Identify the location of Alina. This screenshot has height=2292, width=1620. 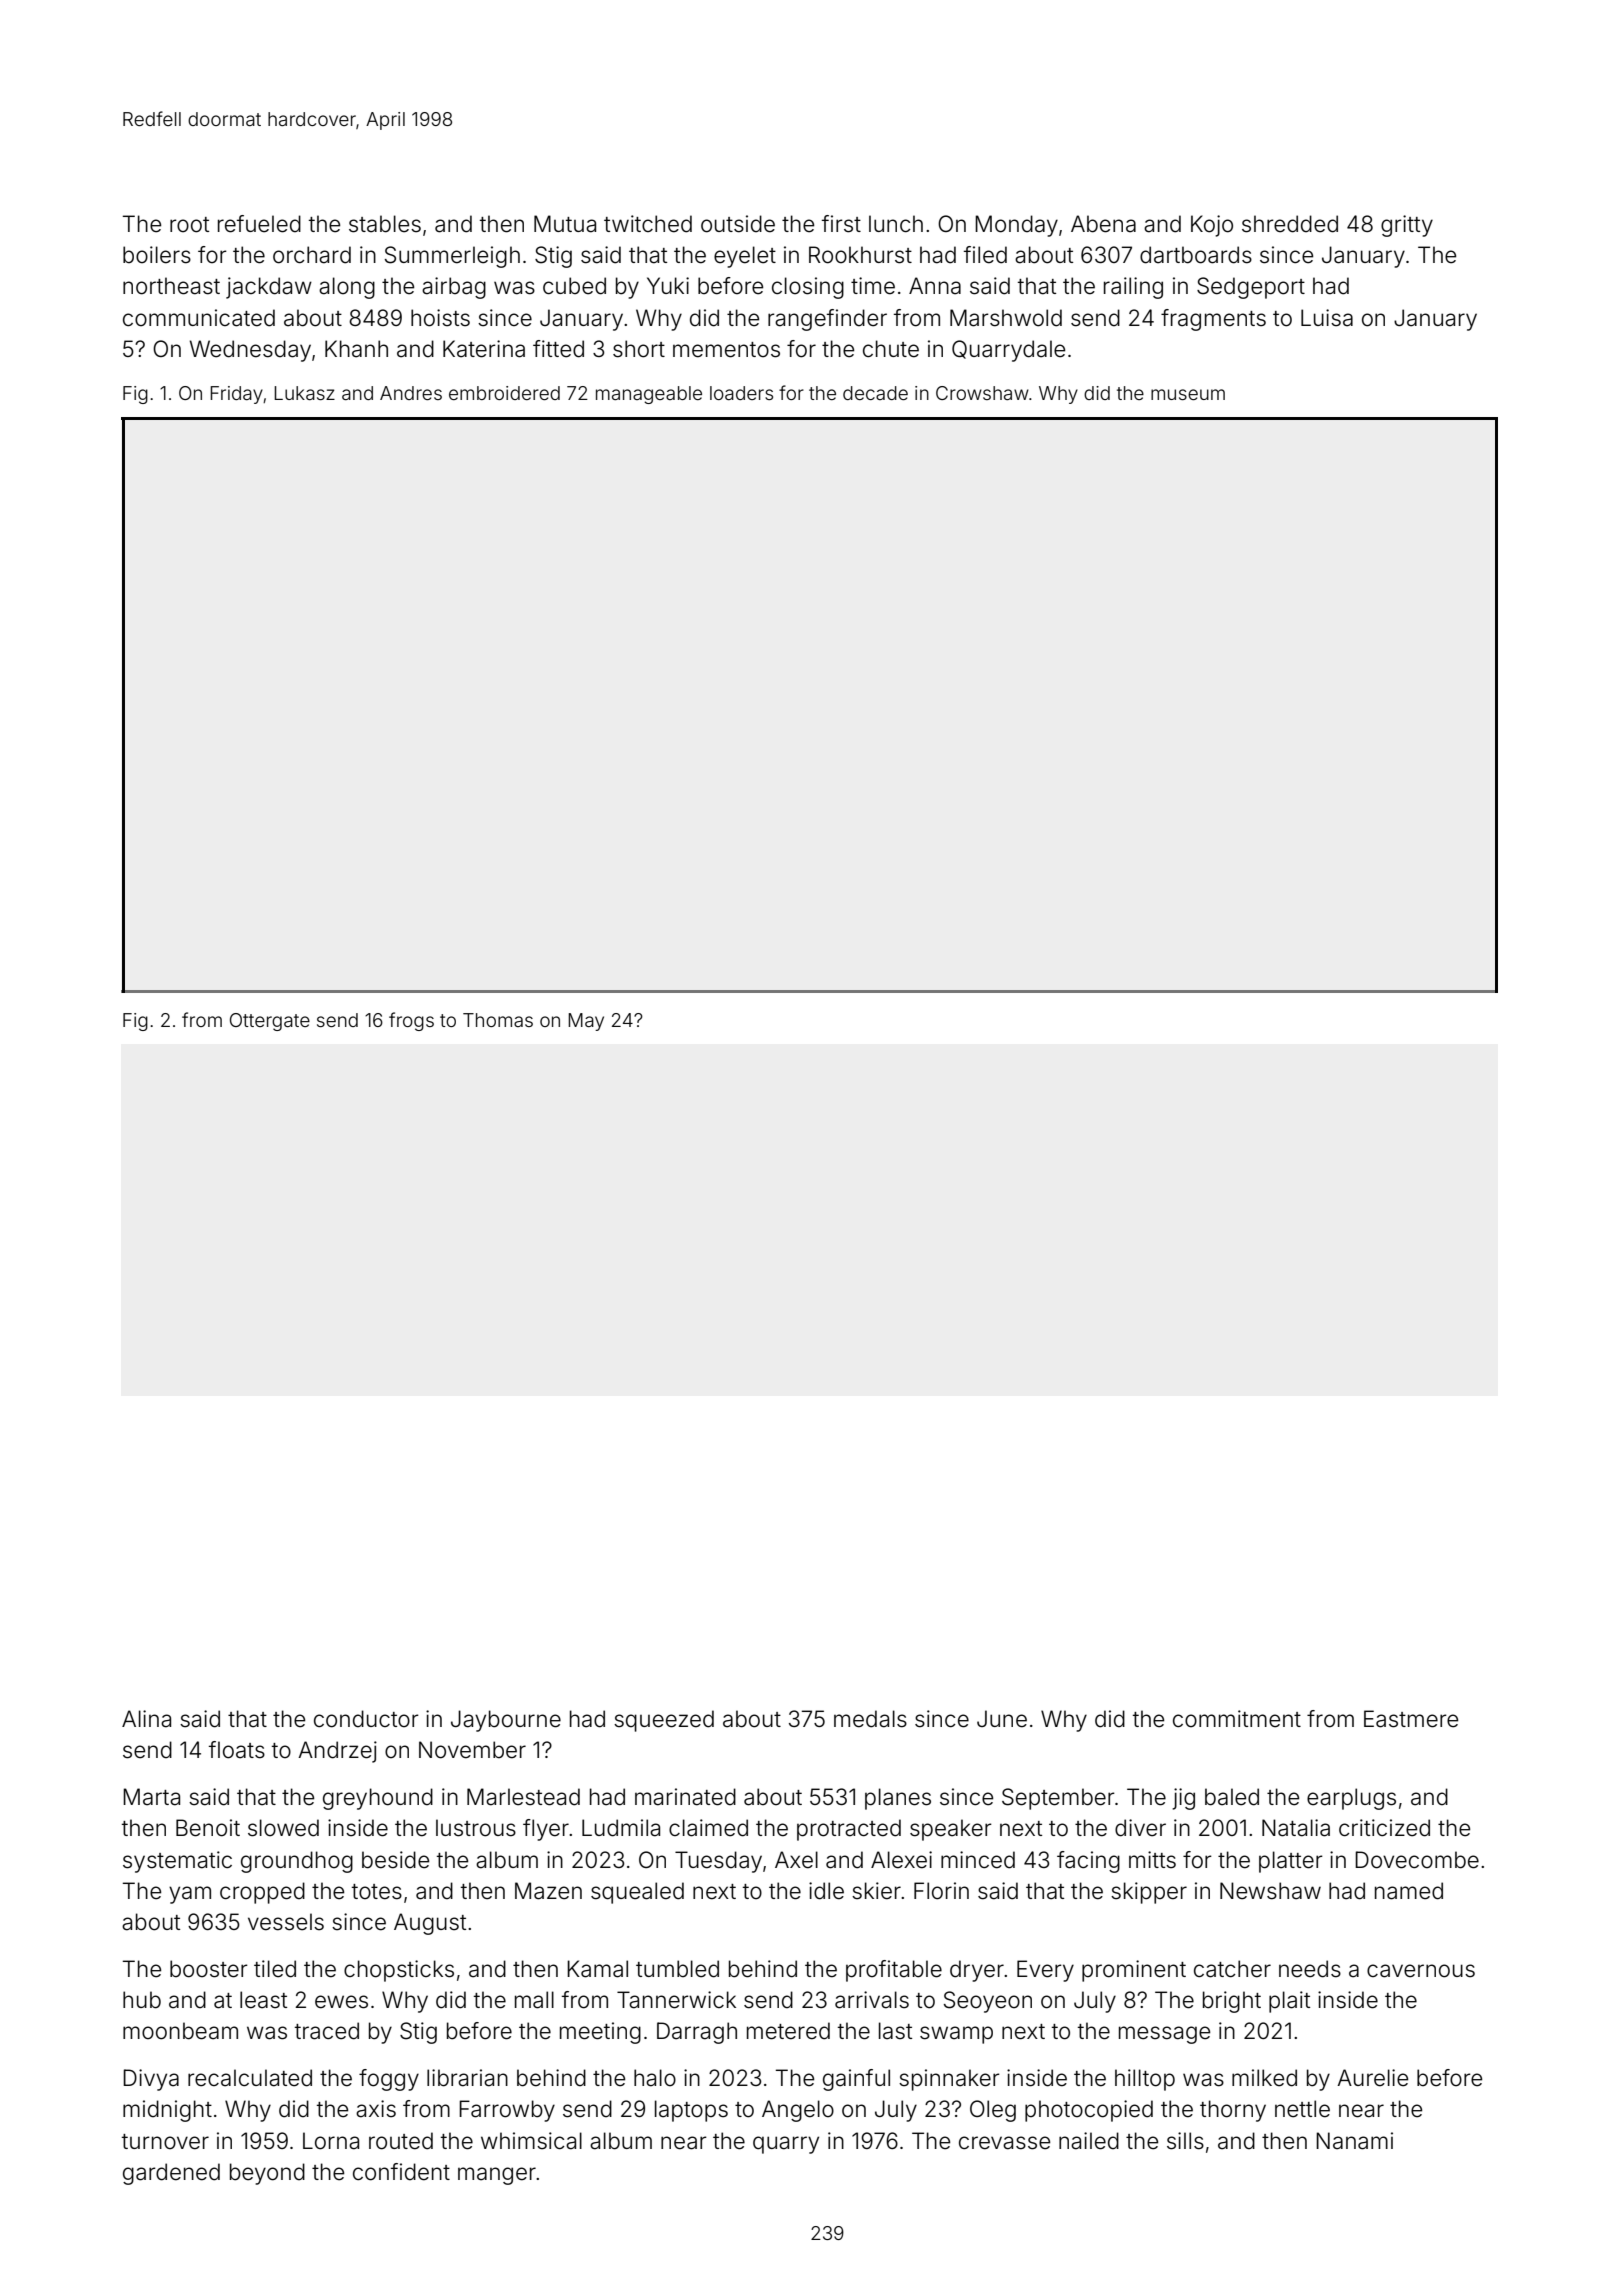
(146, 1719).
